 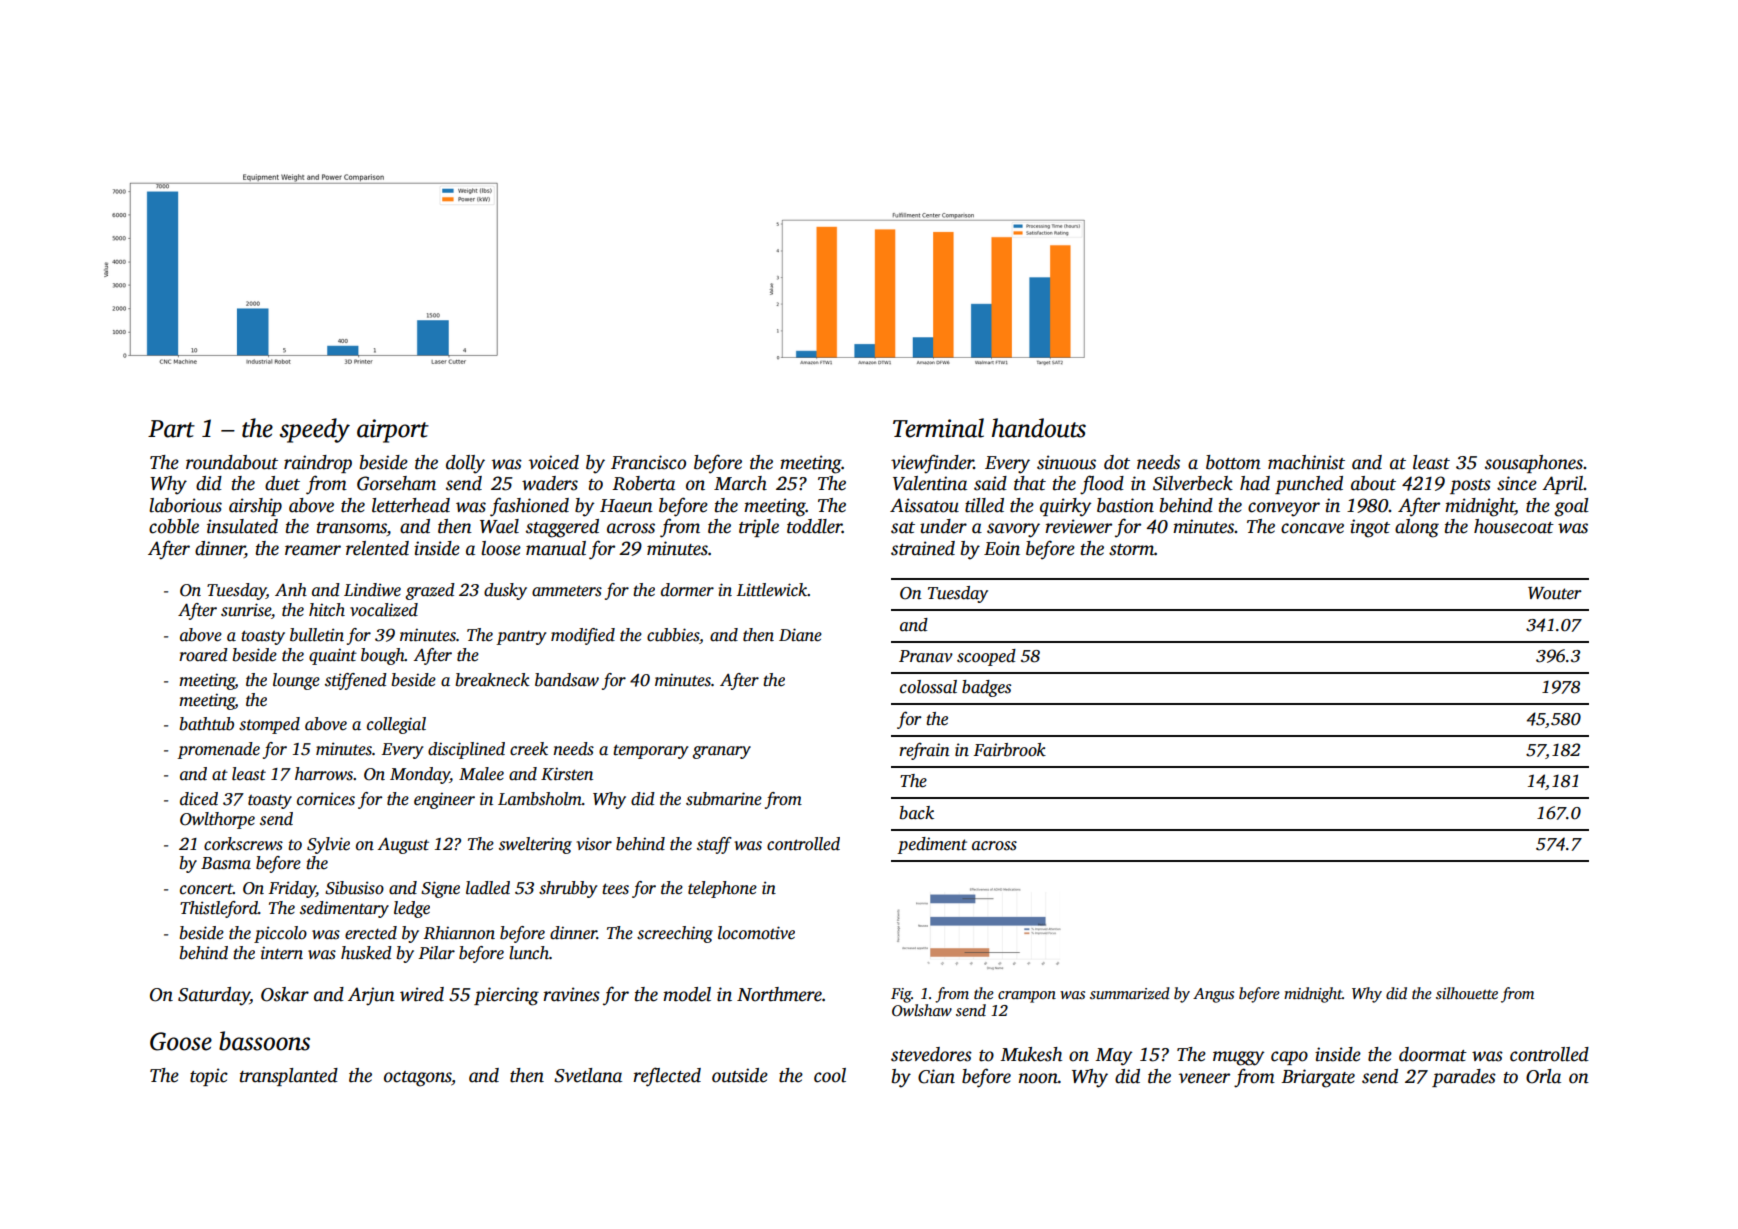 I want to click on Francisco, so click(x=648, y=462).
